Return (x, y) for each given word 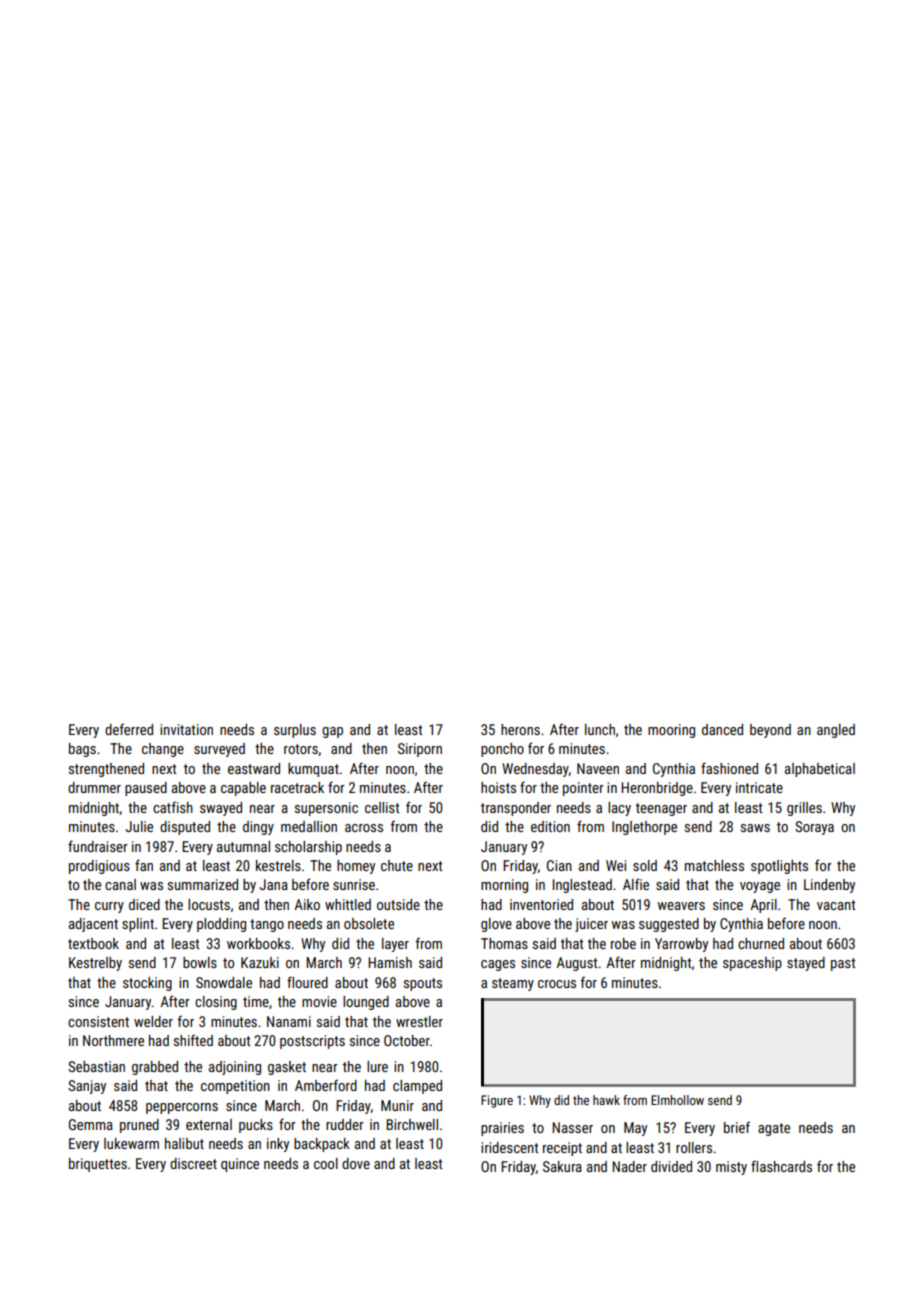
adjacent (93, 925)
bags (82, 750)
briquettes (98, 1165)
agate (774, 1129)
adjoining (235, 1068)
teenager (661, 809)
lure (377, 1066)
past (843, 964)
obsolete (369, 923)
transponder (516, 809)
